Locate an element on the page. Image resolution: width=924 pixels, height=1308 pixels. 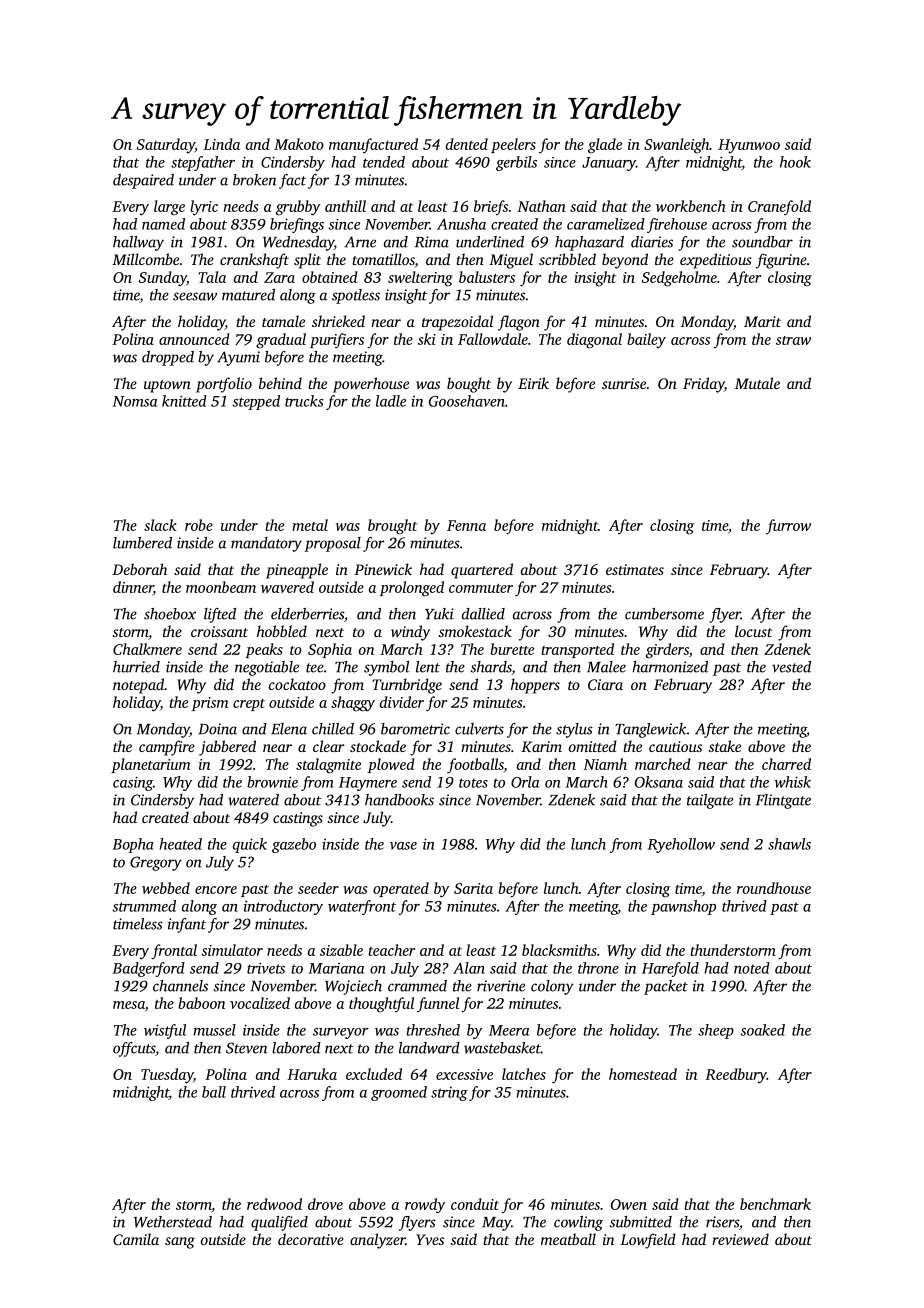
heated is located at coordinates (180, 844).
